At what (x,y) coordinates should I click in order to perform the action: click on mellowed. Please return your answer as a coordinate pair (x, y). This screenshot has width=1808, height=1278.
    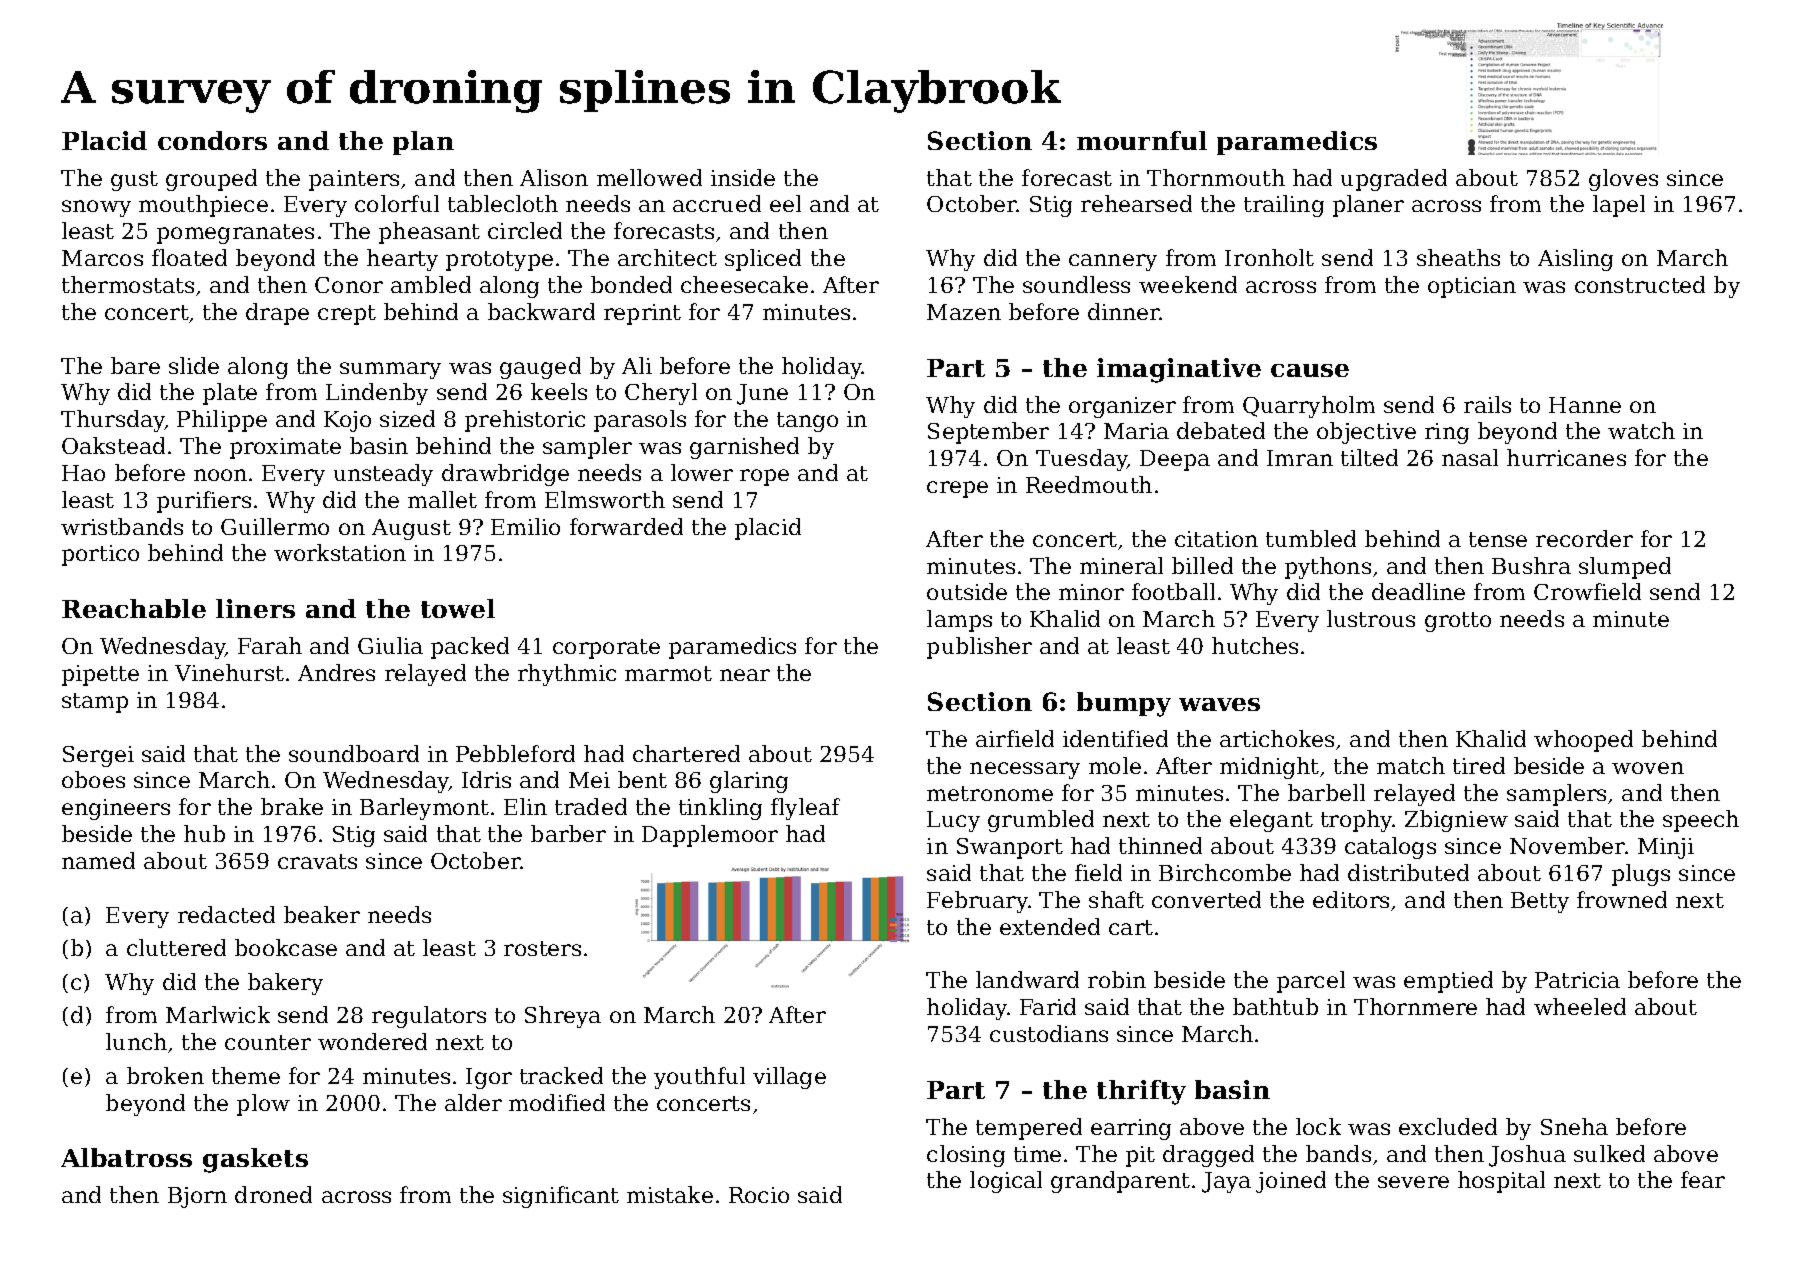
    Looking at the image, I should click on (649, 177).
